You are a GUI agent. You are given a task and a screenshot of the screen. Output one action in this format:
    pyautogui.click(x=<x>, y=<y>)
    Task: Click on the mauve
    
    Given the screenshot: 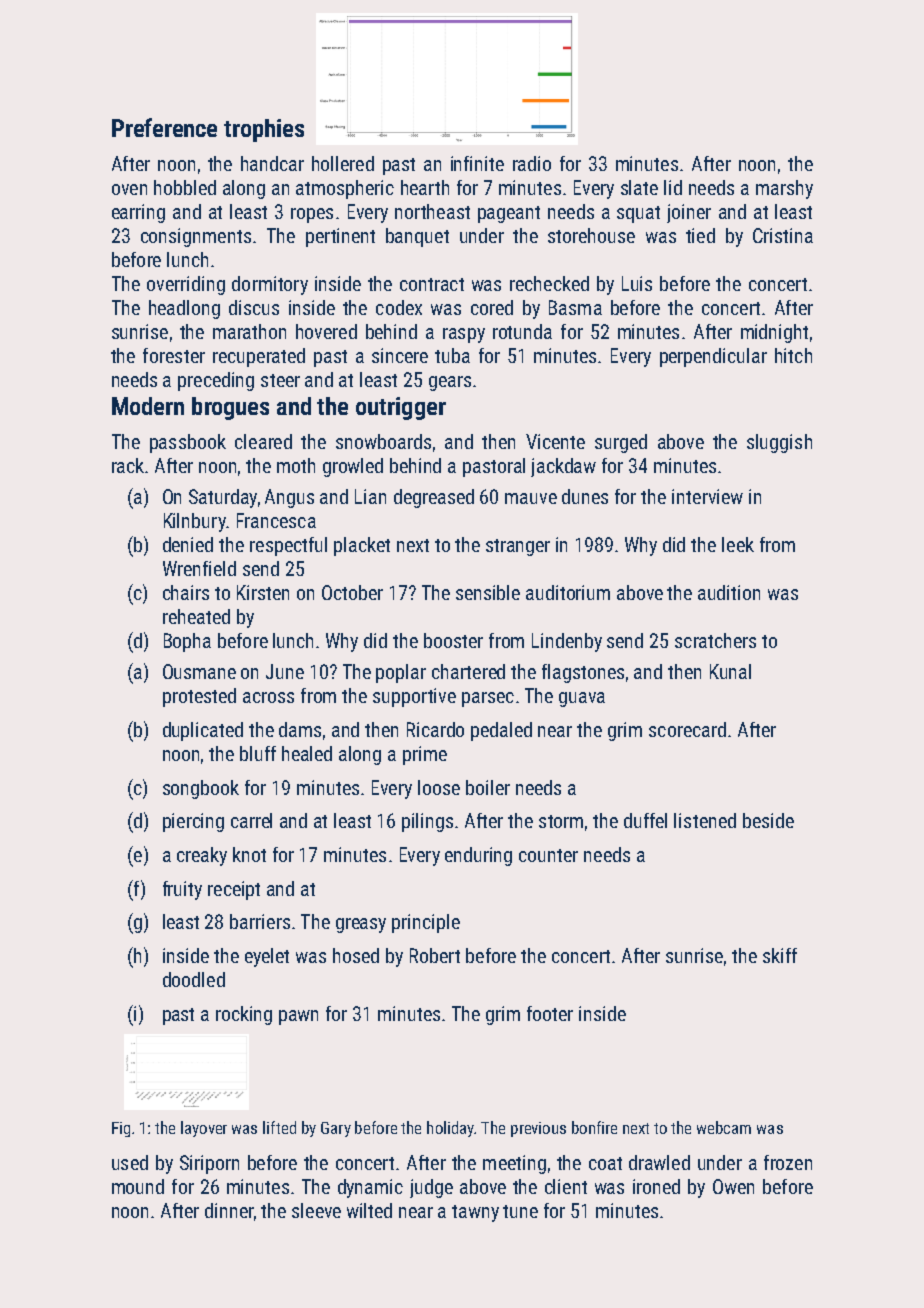 What is the action you would take?
    pyautogui.click(x=531, y=498)
